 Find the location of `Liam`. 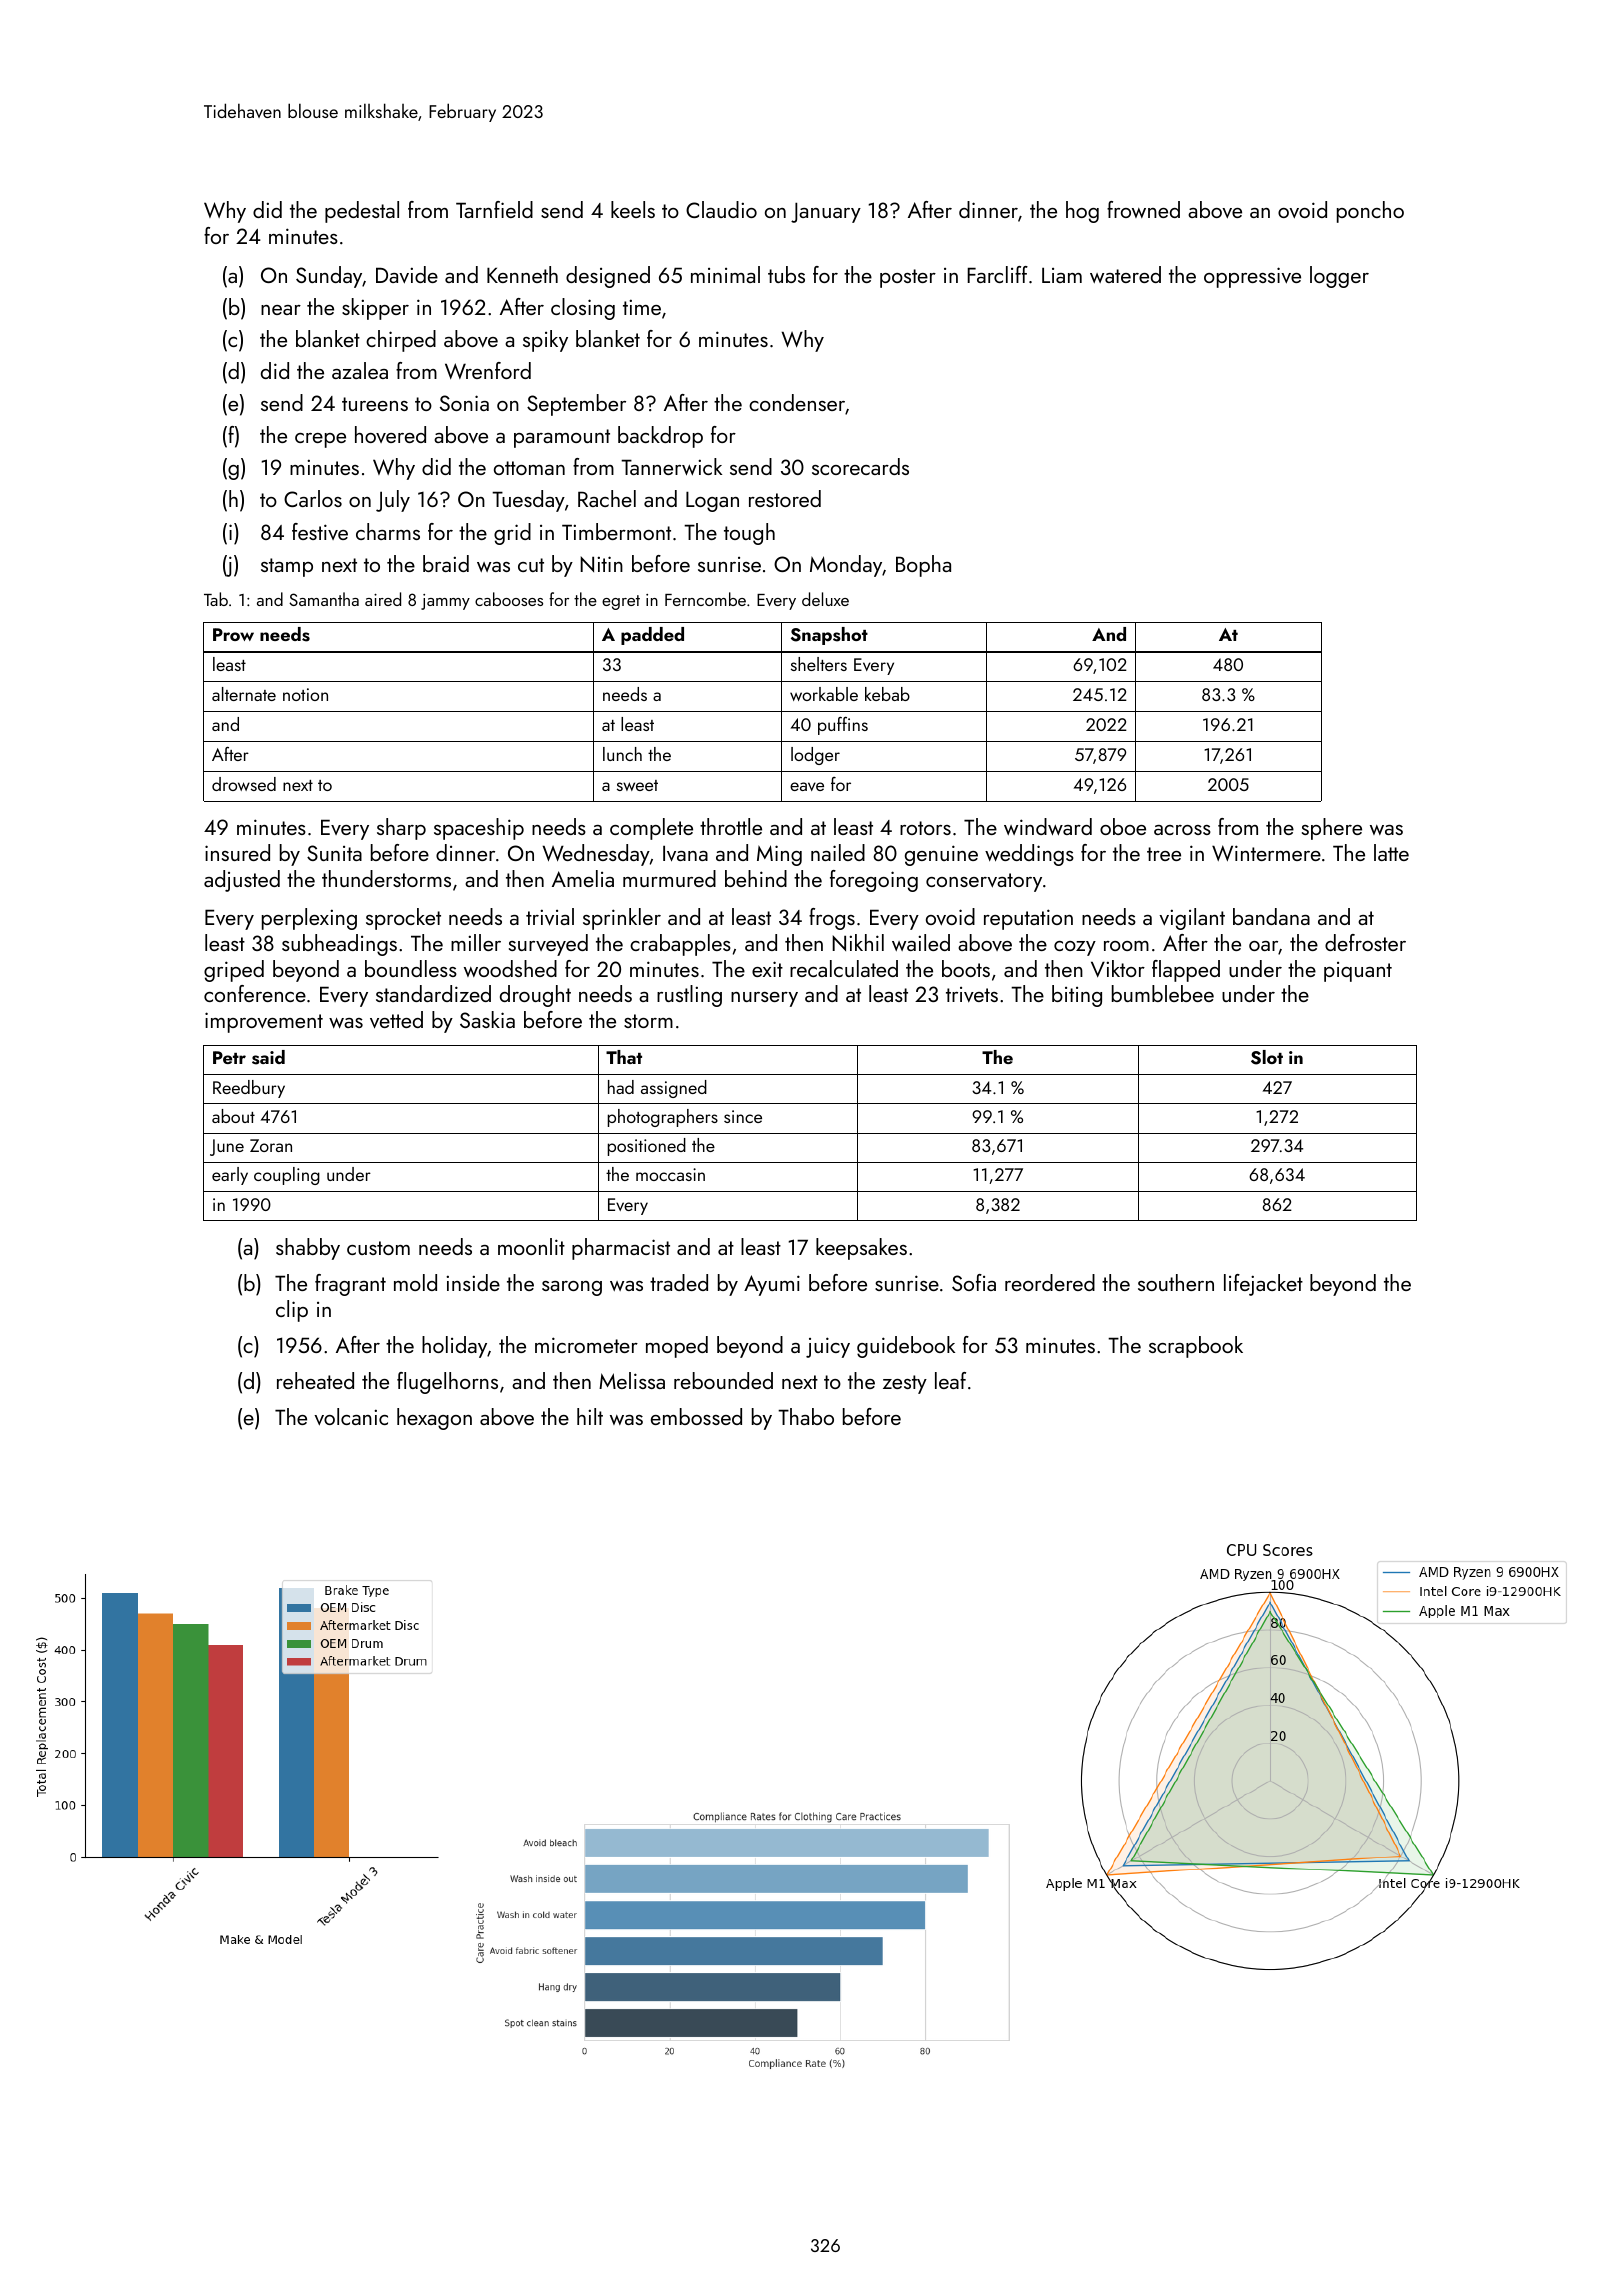

Liam is located at coordinates (1062, 275).
